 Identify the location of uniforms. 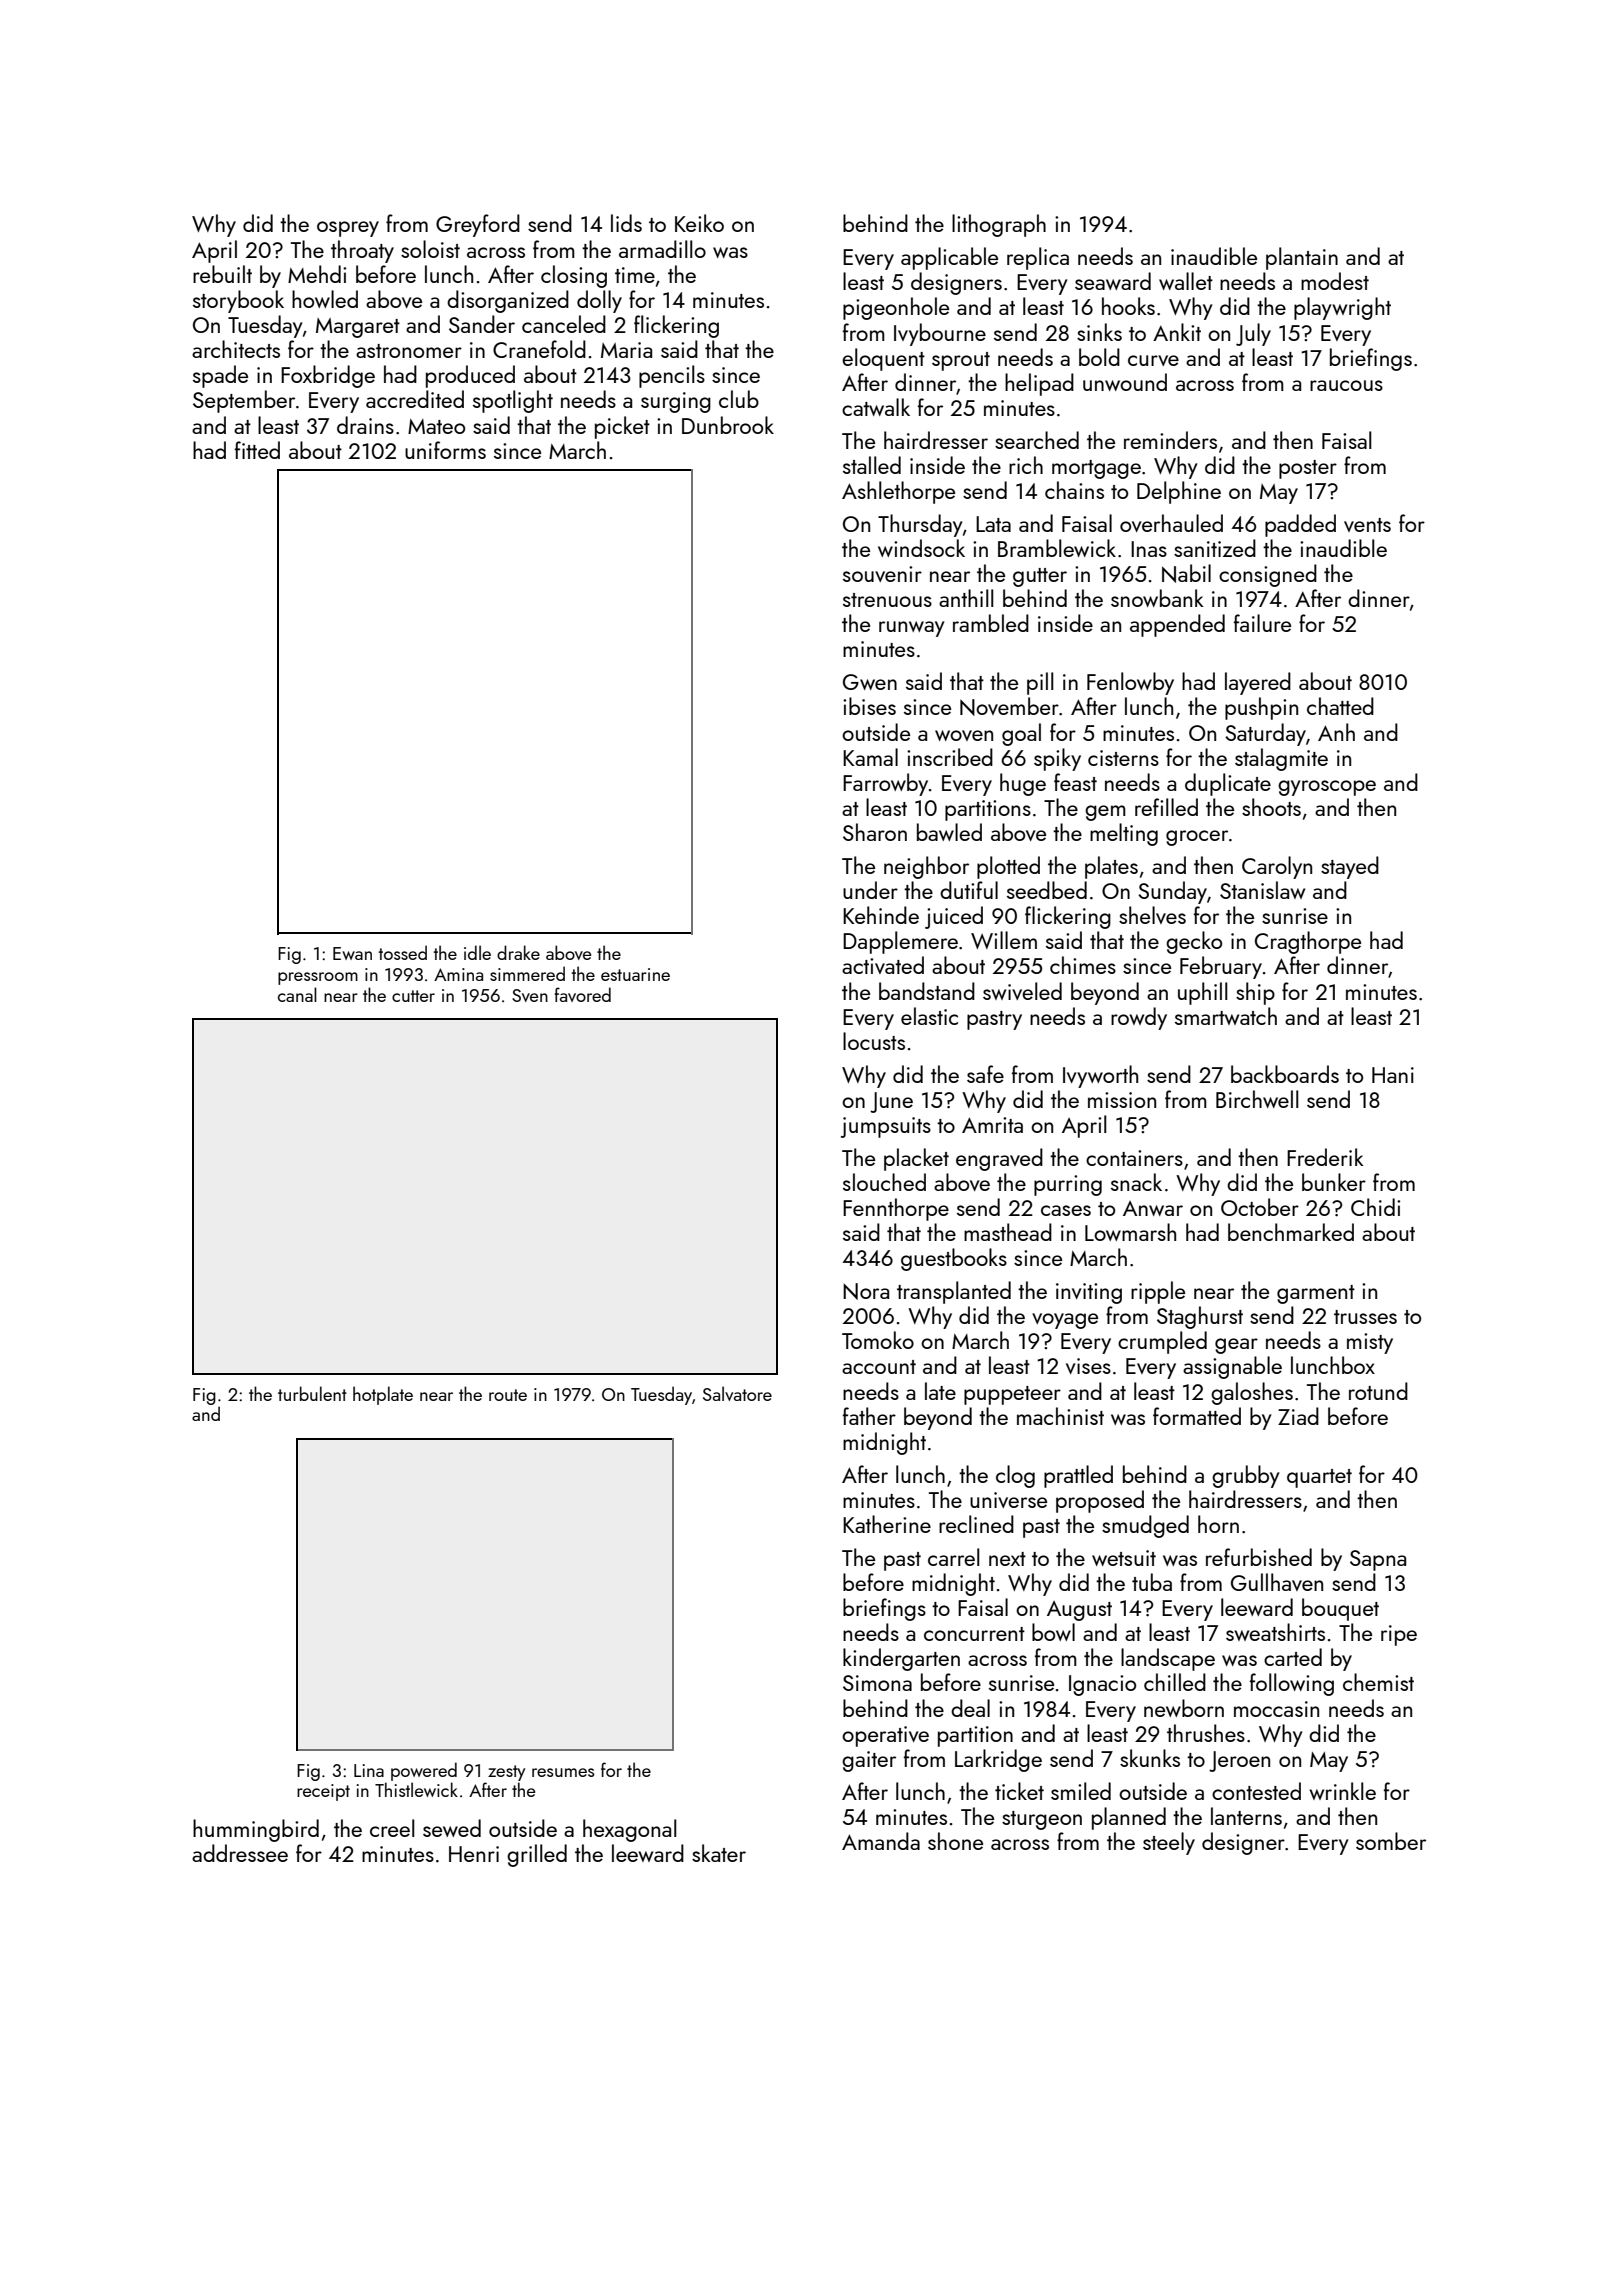
(445, 450).
